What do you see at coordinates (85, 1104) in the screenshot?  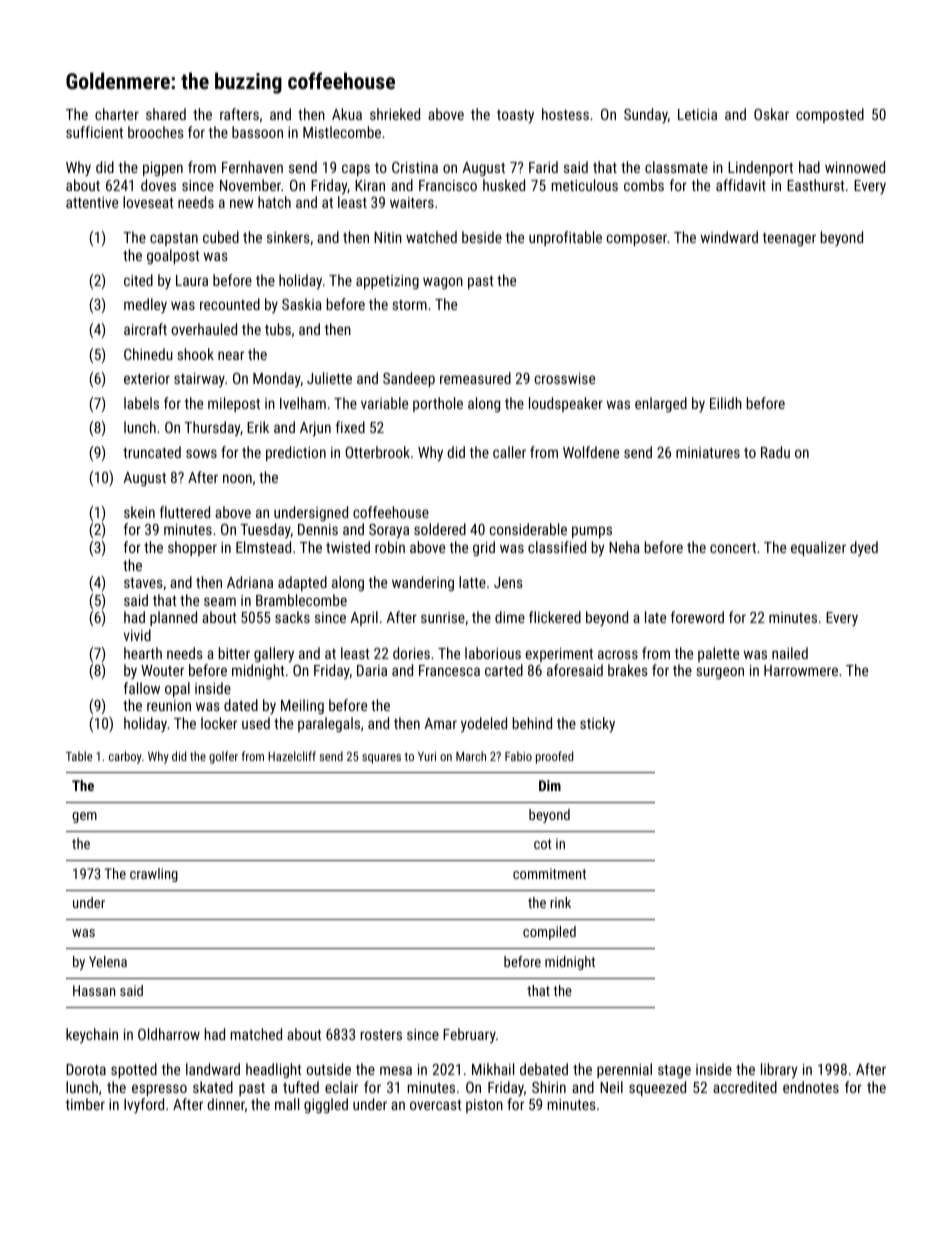 I see `timber` at bounding box center [85, 1104].
